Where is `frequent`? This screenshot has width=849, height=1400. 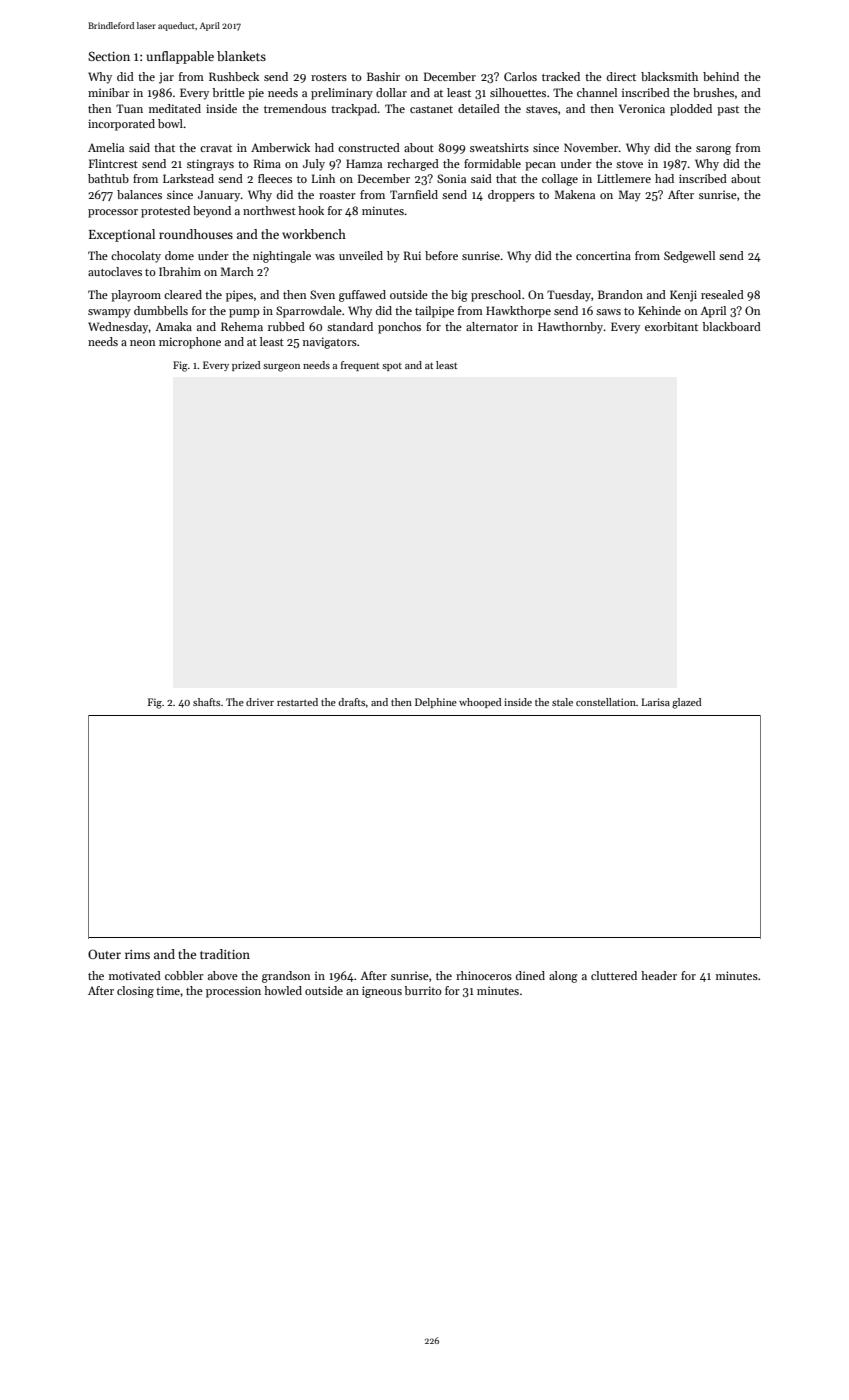 frequent is located at coordinates (360, 366).
